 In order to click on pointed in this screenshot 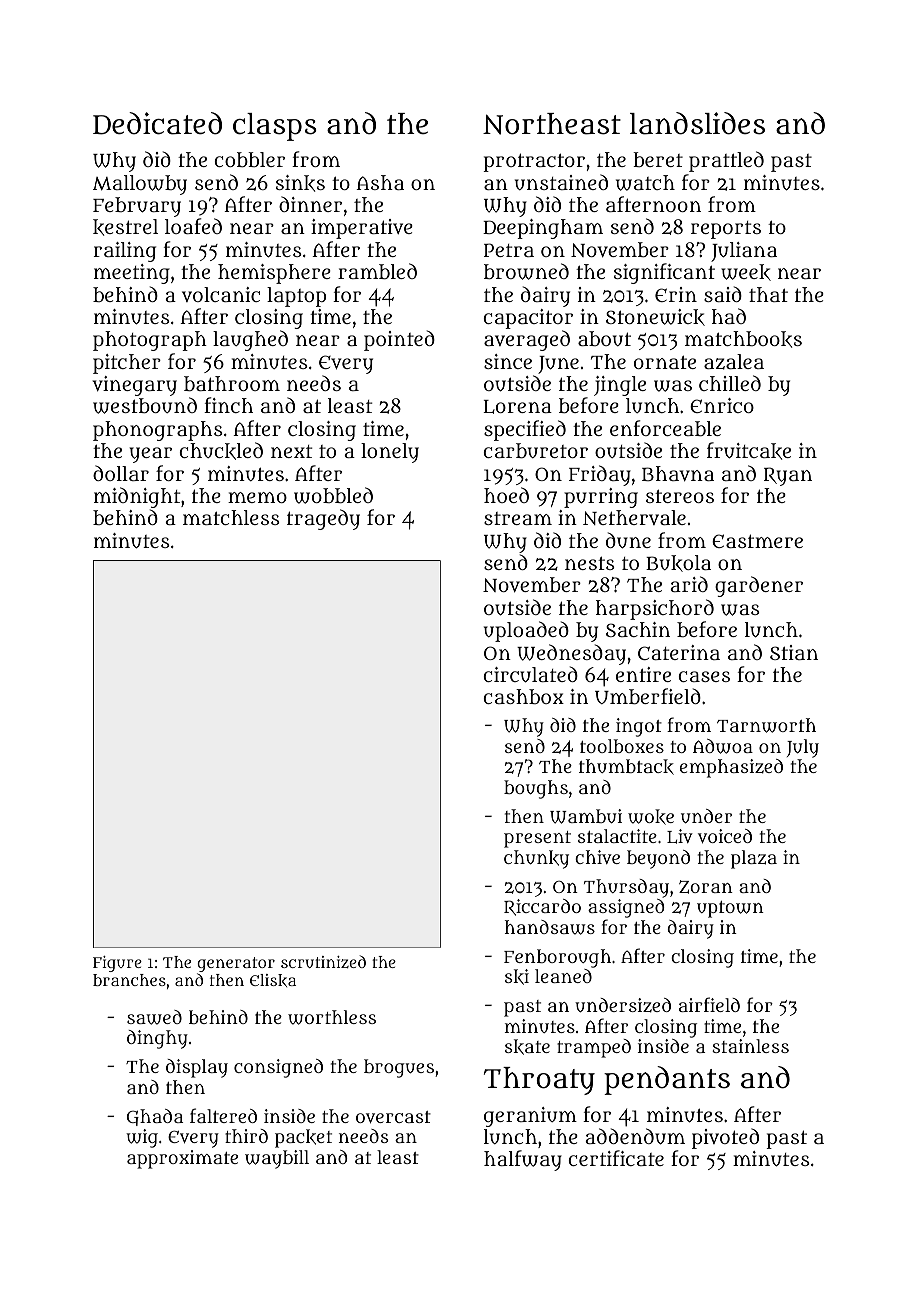, I will do `click(399, 340)`.
